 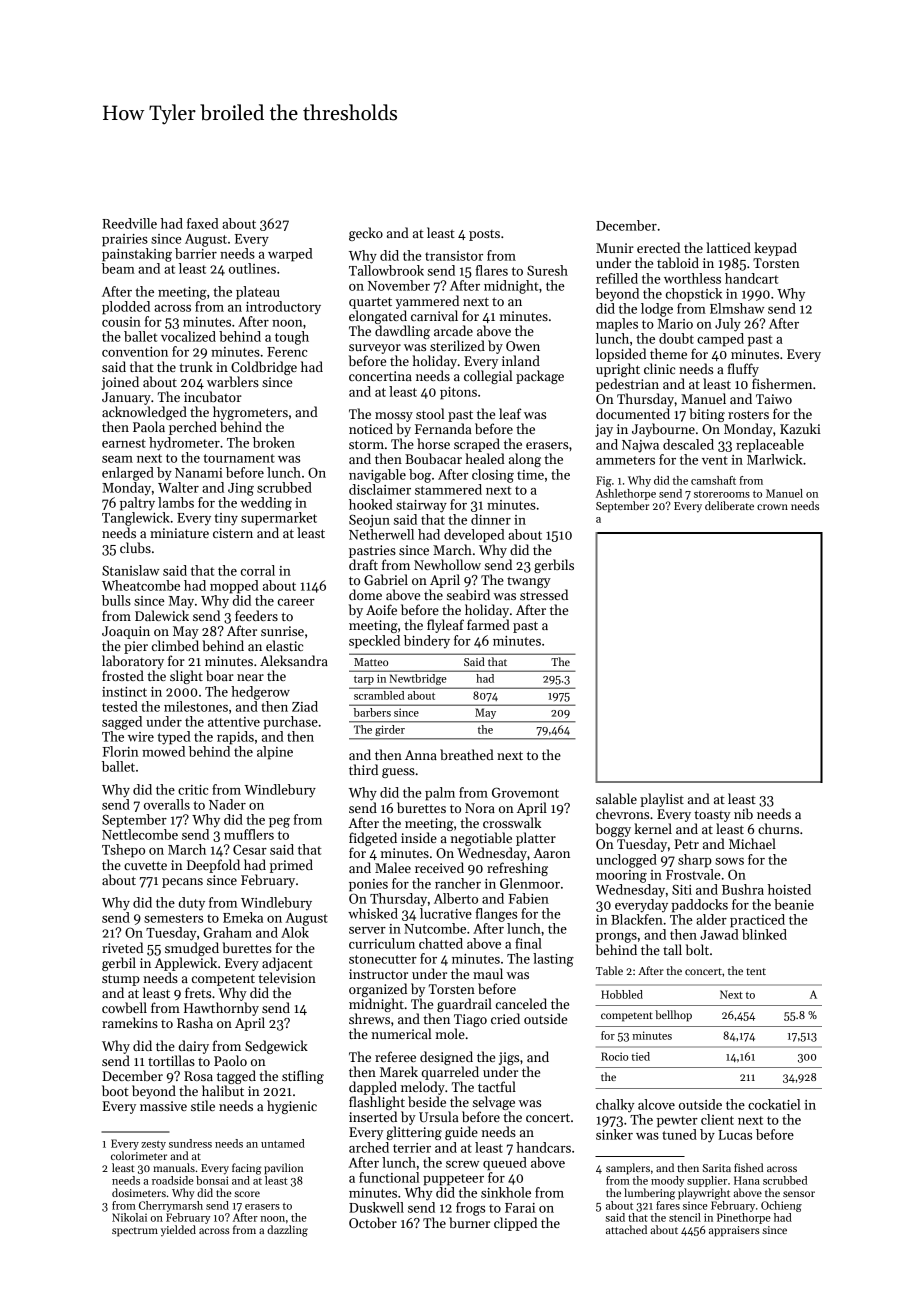 I want to click on Aoife, so click(x=381, y=609).
